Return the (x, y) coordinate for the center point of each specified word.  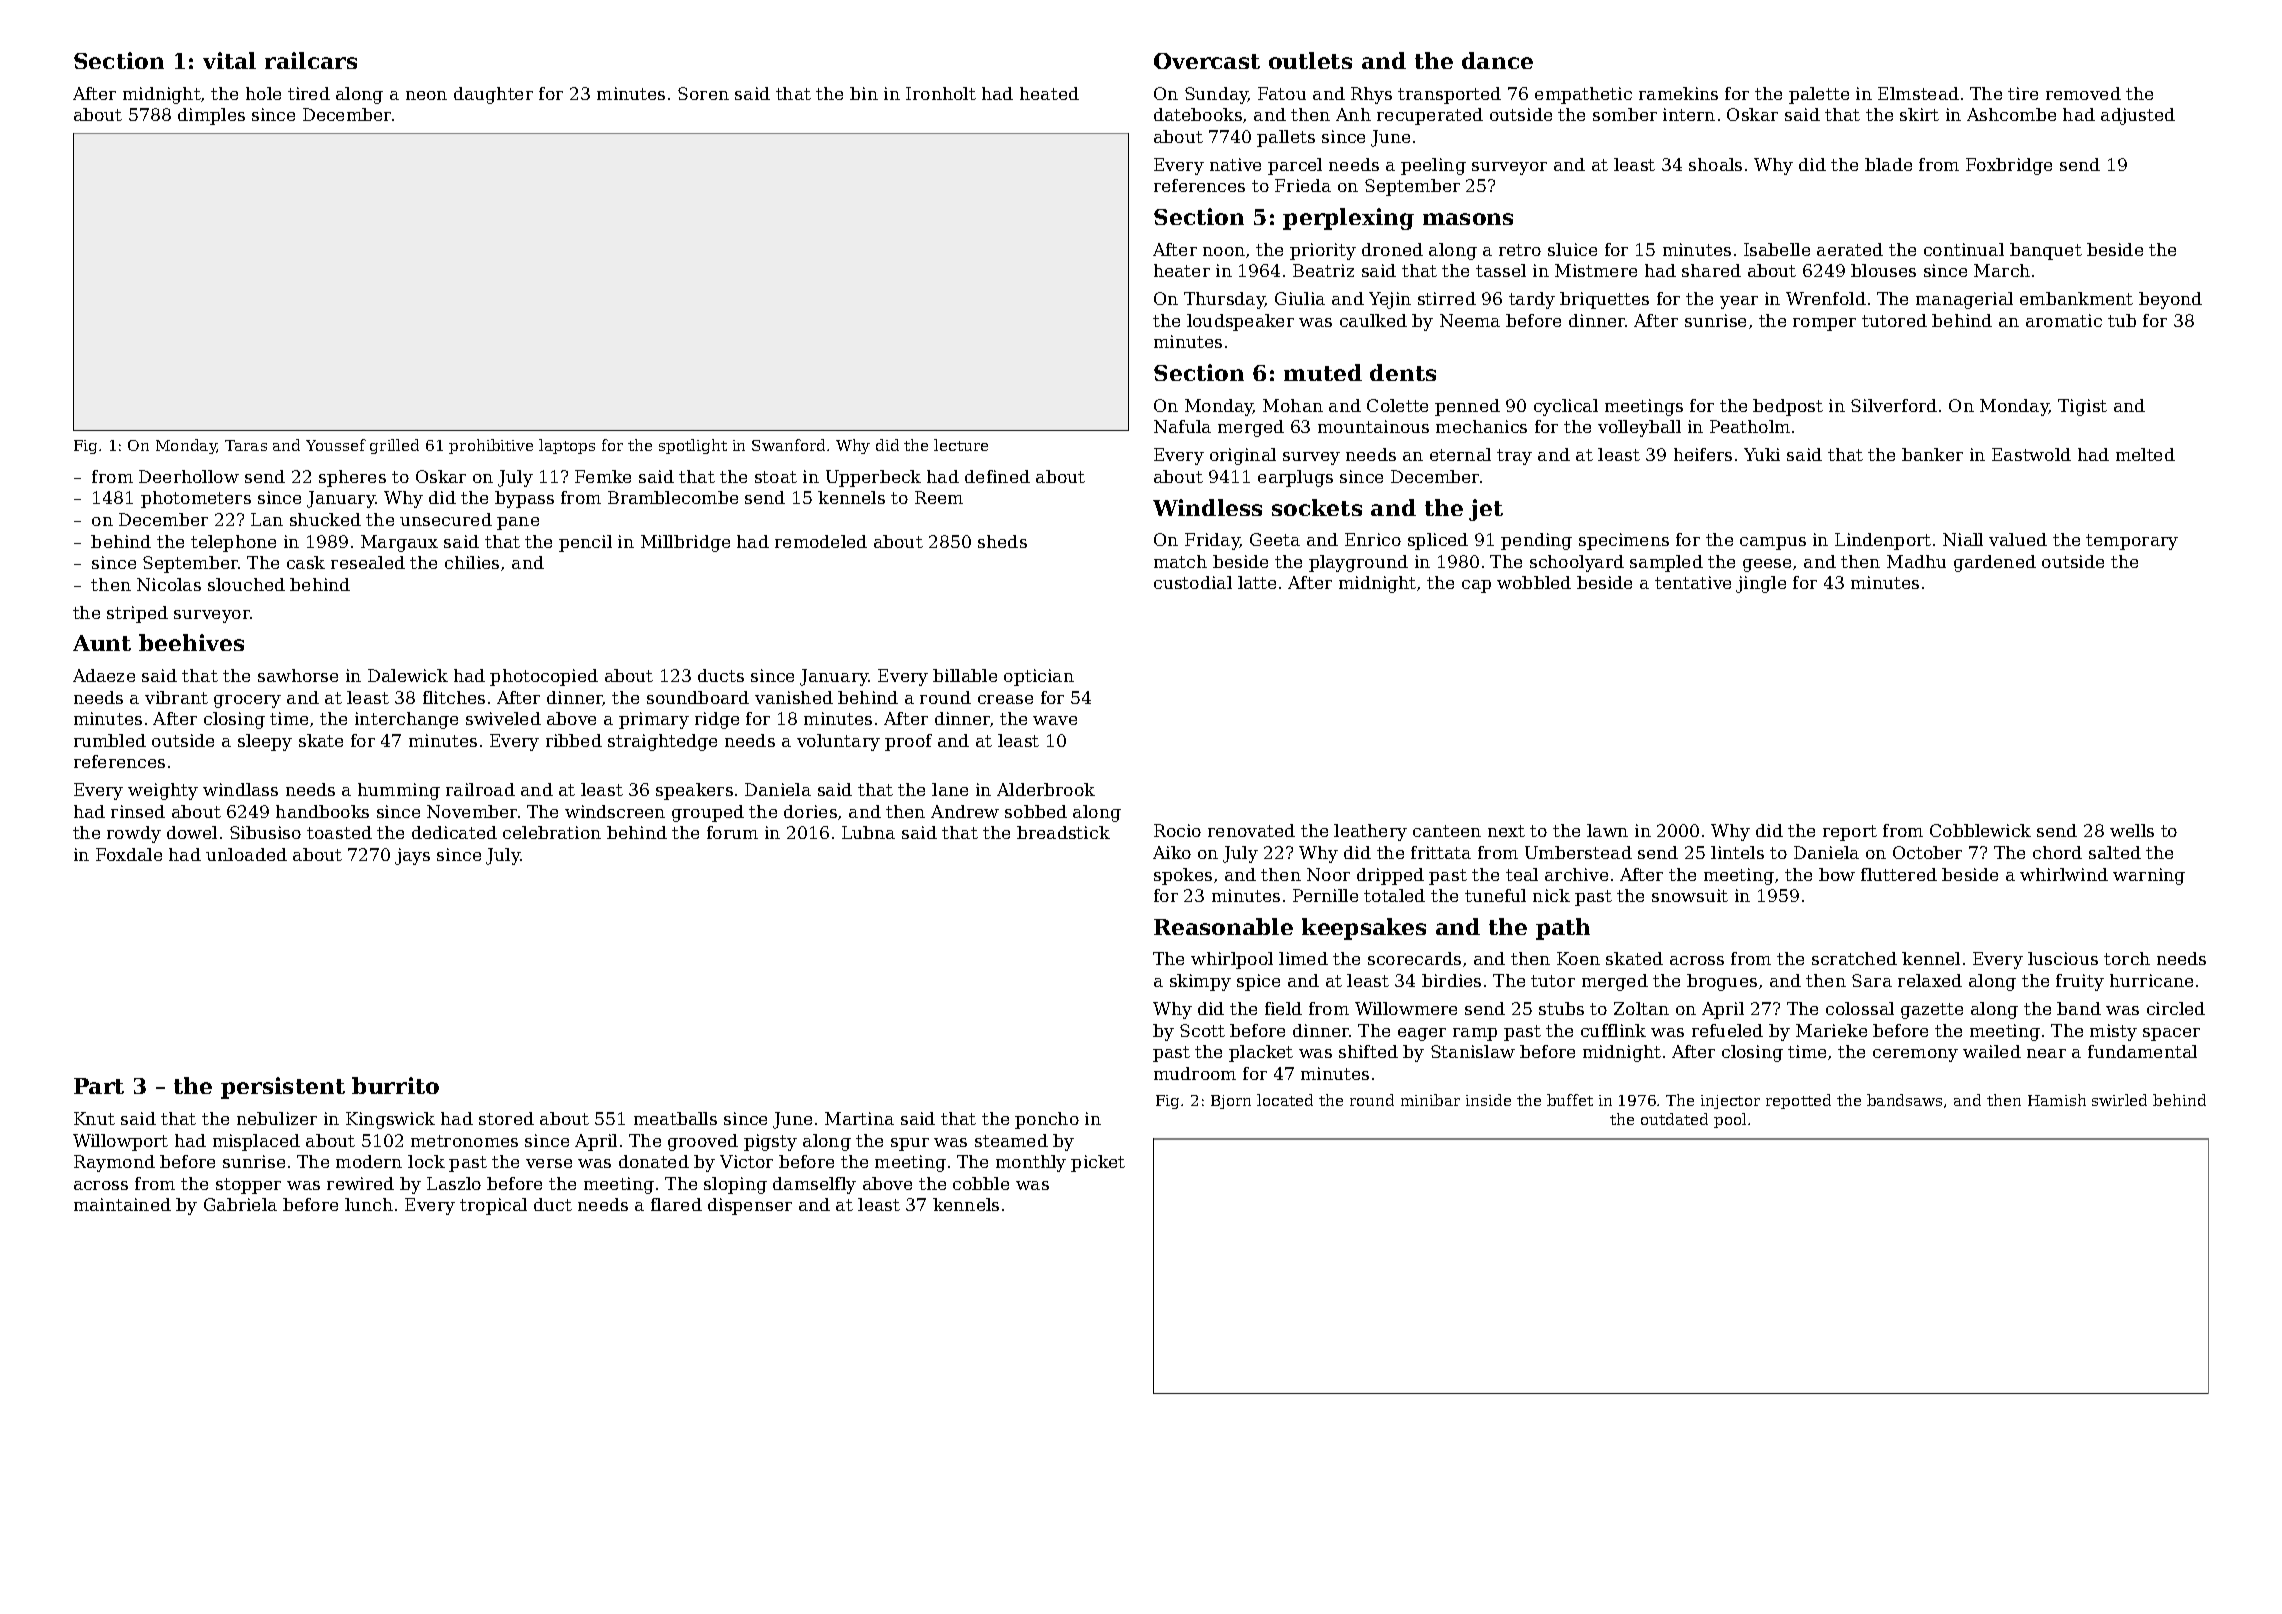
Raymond (114, 1163)
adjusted (2138, 116)
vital (229, 60)
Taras (246, 445)
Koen (1578, 958)
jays (412, 856)
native (1235, 164)
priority (1323, 251)
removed (2083, 93)
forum (732, 832)
